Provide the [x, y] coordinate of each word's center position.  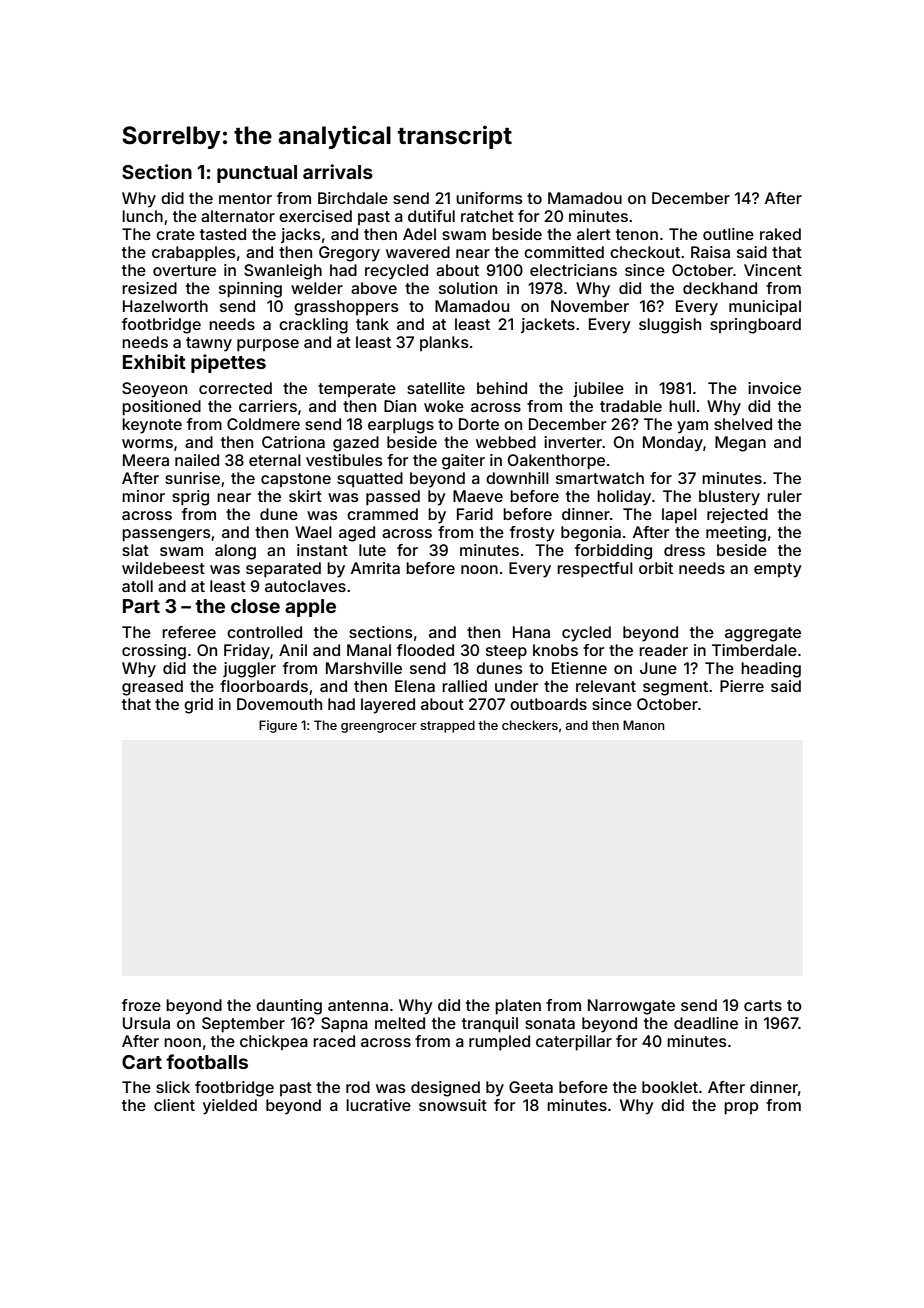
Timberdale [754, 650]
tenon [637, 234]
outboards [548, 704]
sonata [550, 1023]
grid [198, 706]
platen [518, 1007]
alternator [238, 216]
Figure [278, 726]
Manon [643, 725]
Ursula [146, 1023]
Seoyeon [154, 390]
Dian [400, 406]
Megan [740, 444]
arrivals [338, 171]
